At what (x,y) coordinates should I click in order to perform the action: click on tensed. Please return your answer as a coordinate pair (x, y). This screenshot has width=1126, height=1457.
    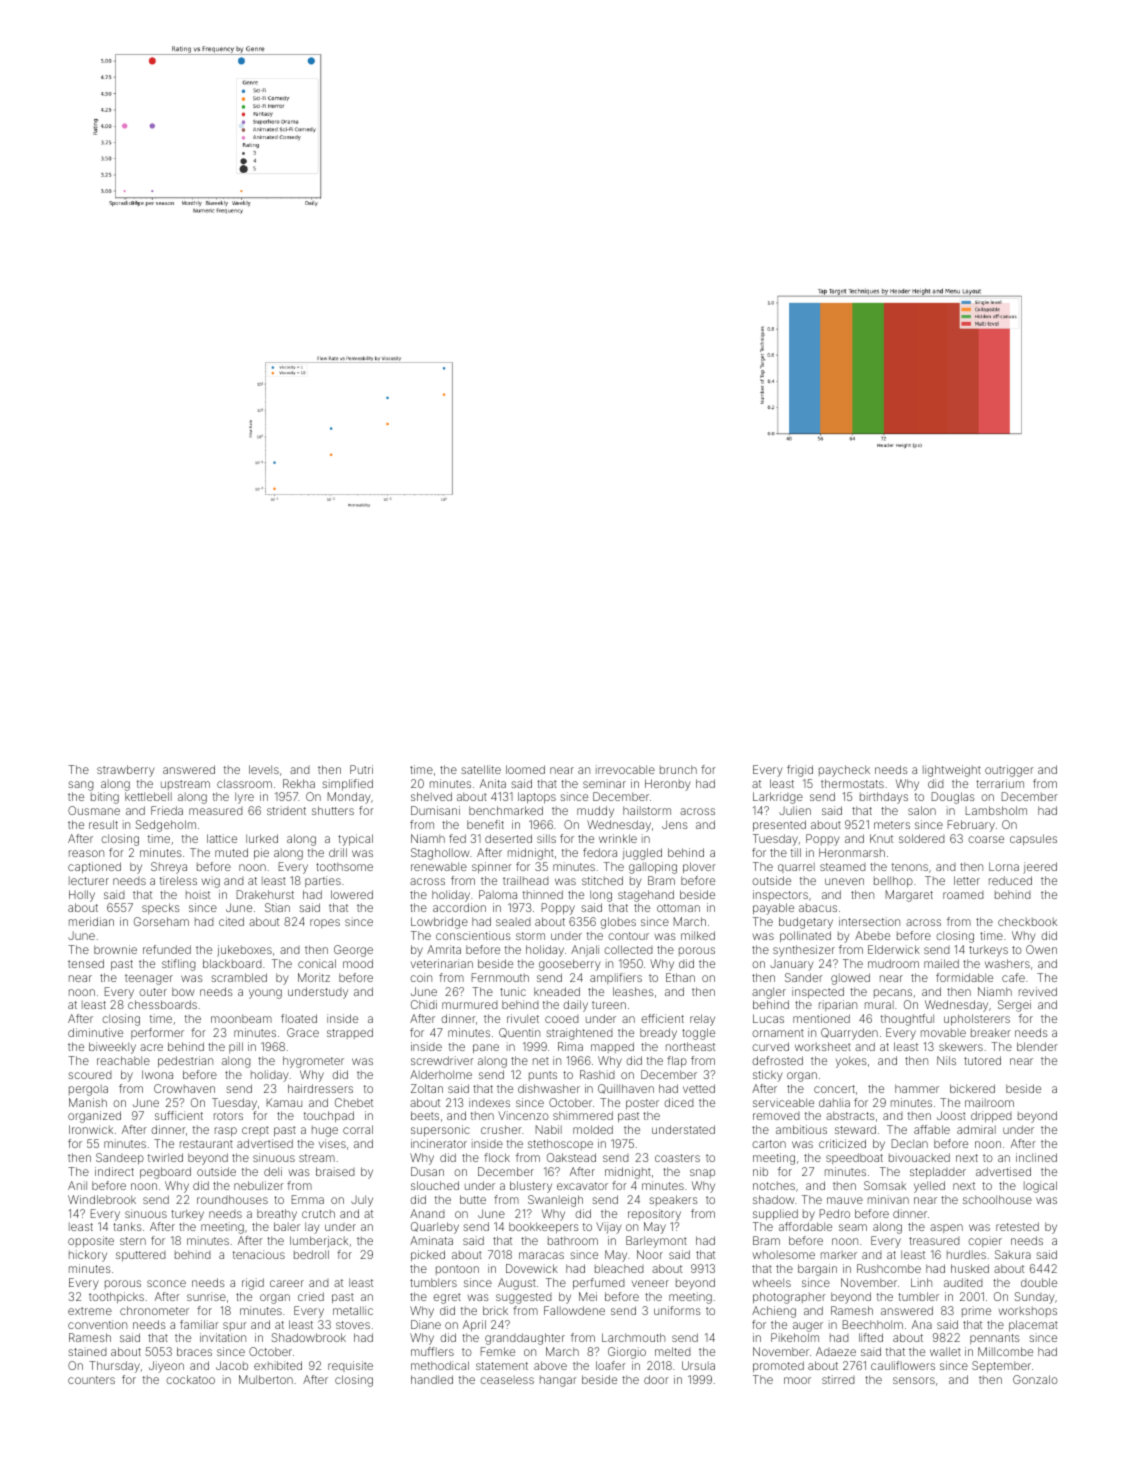
    Looking at the image, I should click on (86, 963).
